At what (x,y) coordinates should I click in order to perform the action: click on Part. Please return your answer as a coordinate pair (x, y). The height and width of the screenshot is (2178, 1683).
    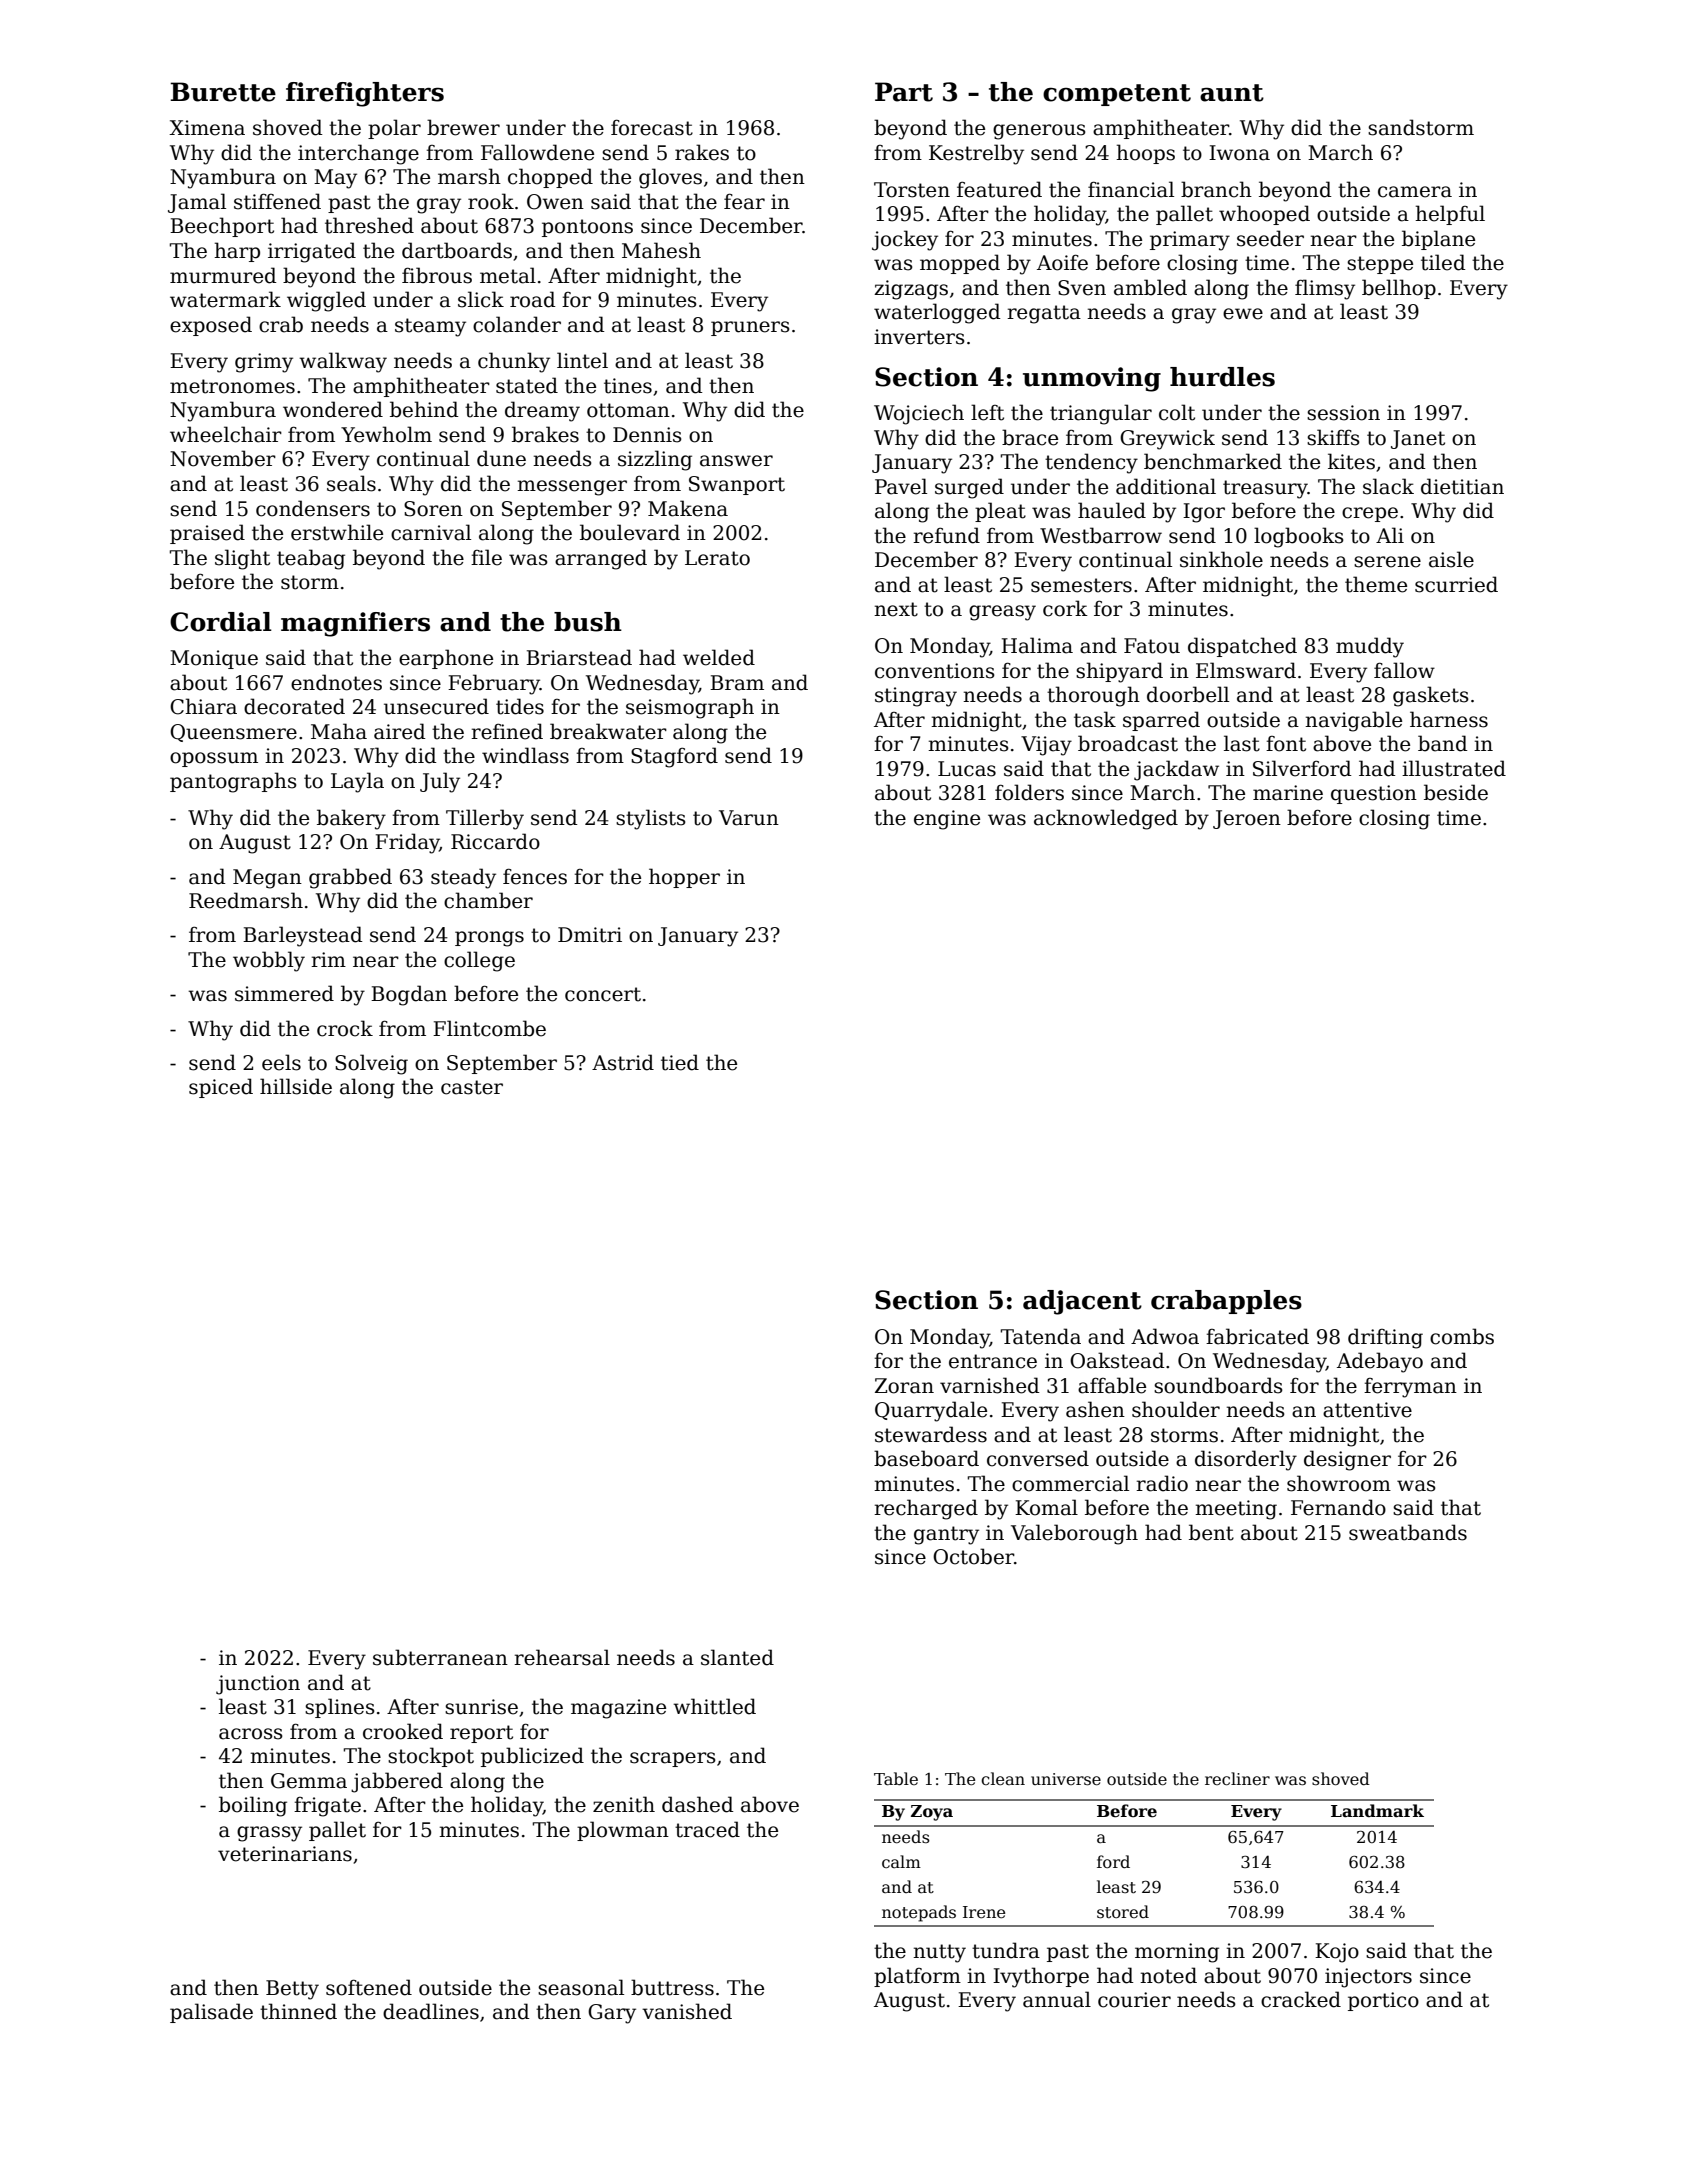
    Looking at the image, I should click on (904, 92).
